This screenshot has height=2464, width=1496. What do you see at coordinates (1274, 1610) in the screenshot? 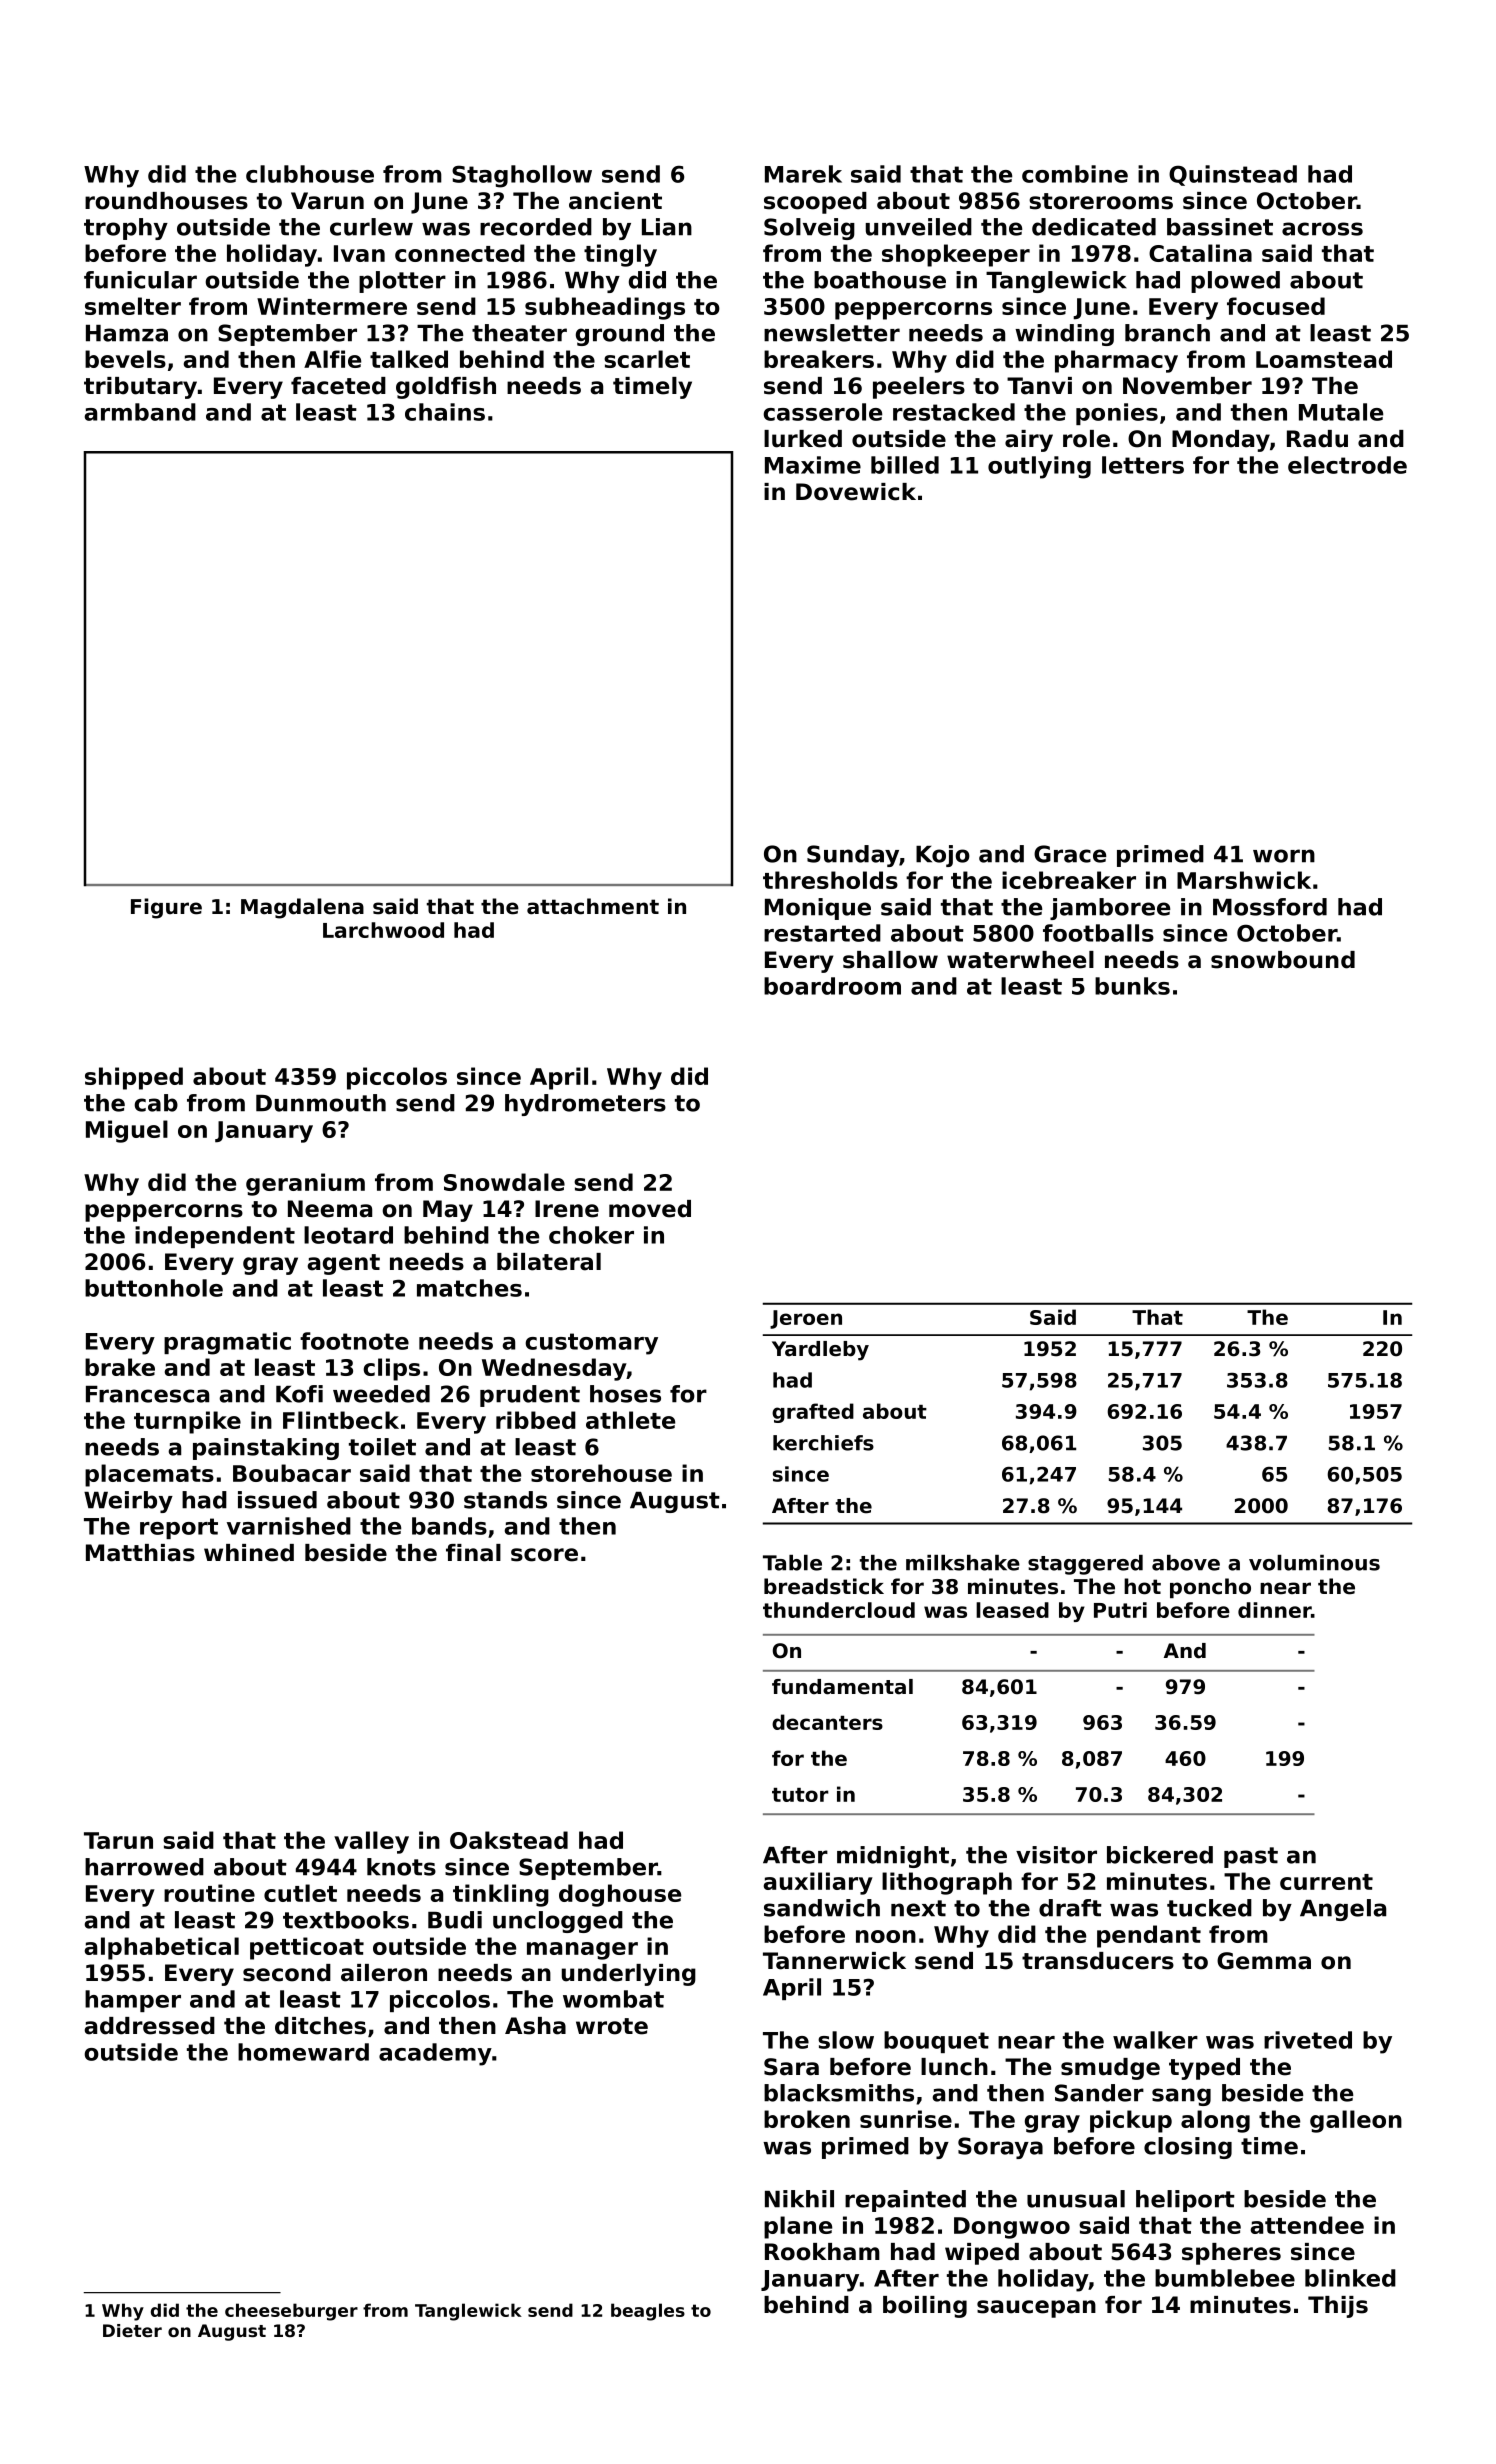
I see `dinner` at bounding box center [1274, 1610].
